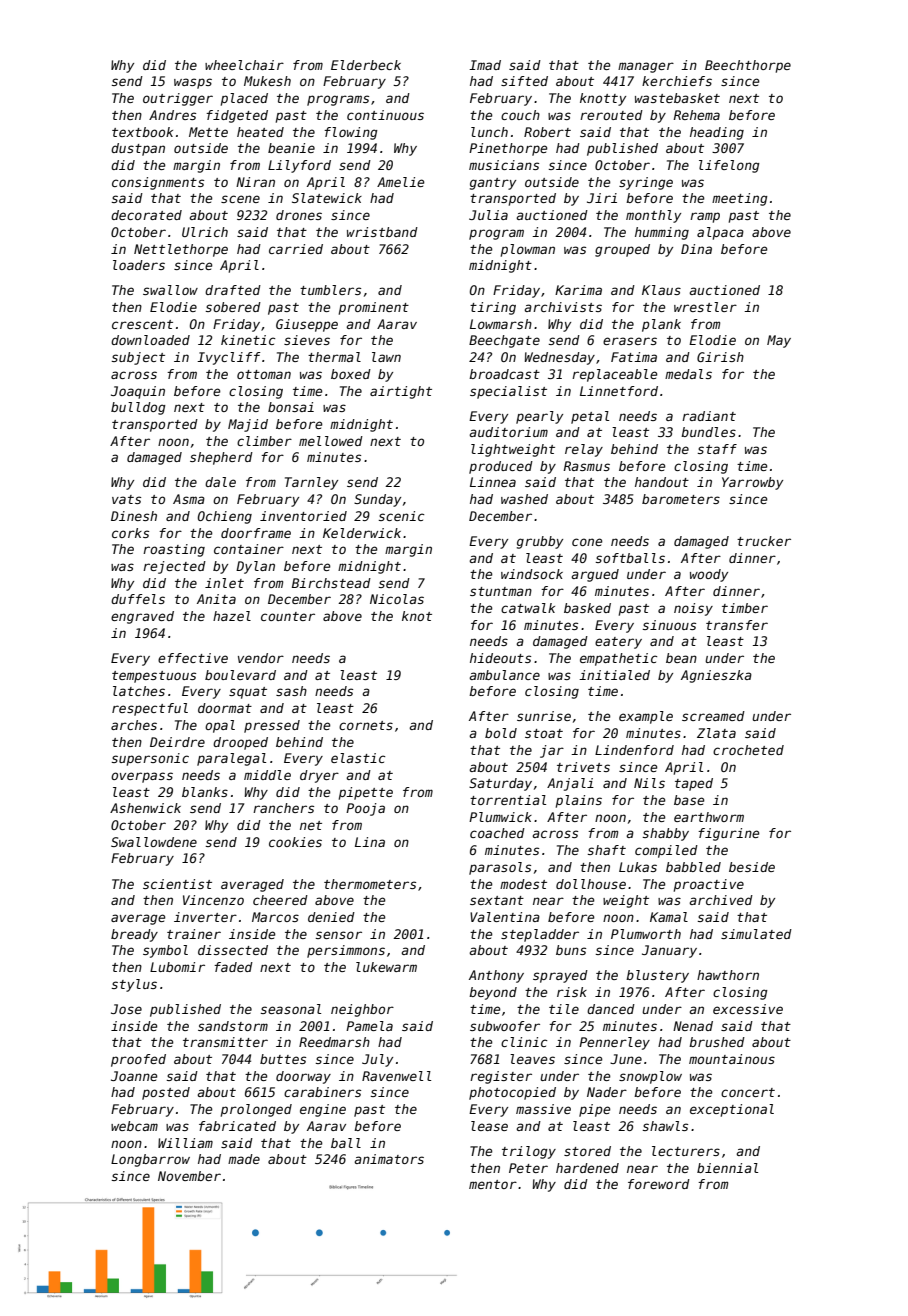 This screenshot has width=908, height=1316. What do you see at coordinates (255, 567) in the screenshot?
I see `Dylan` at bounding box center [255, 567].
